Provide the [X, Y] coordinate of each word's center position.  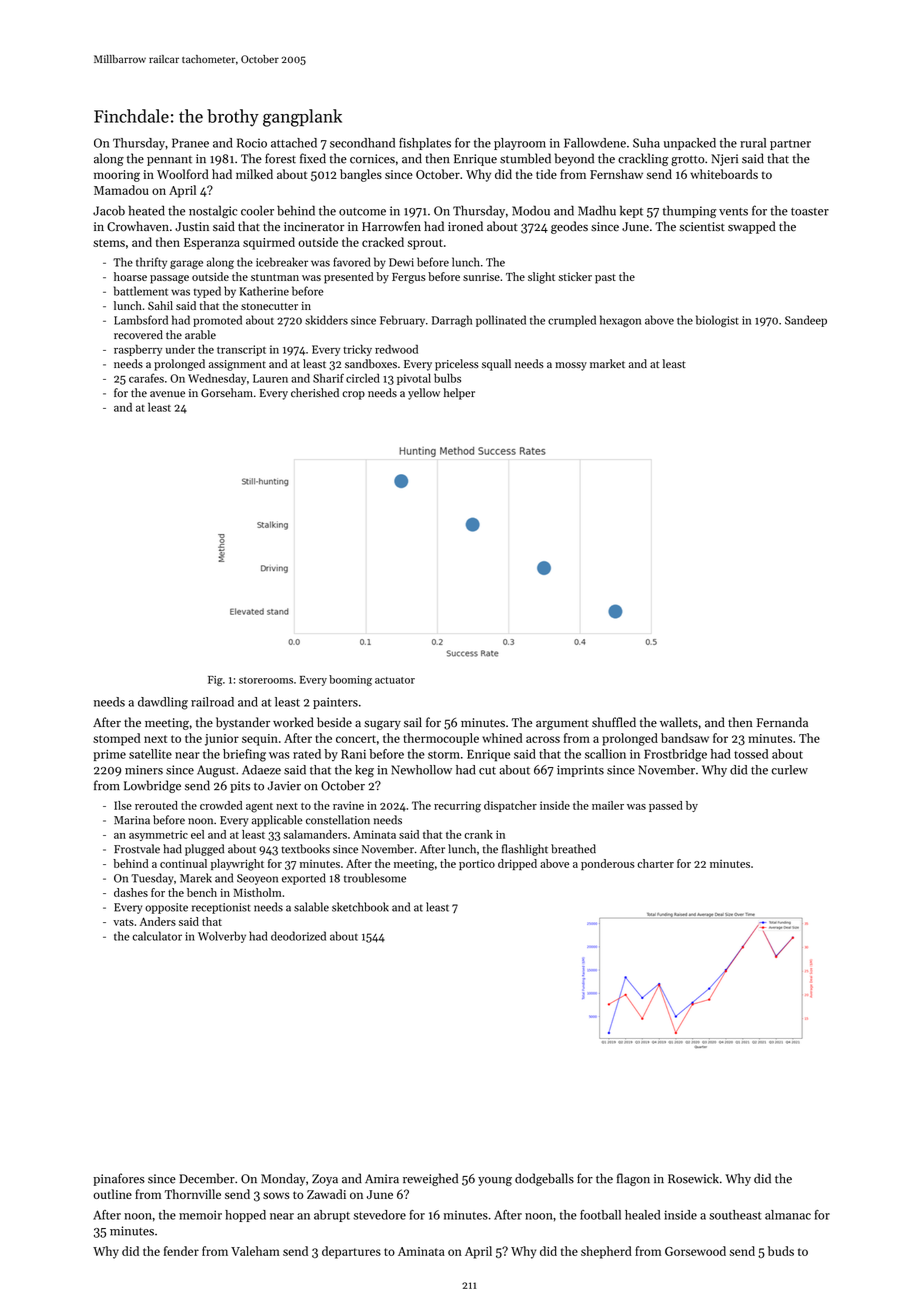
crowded [221, 805]
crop [353, 395]
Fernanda [782, 722]
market [607, 363]
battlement [141, 291]
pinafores [119, 1179]
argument [562, 724]
